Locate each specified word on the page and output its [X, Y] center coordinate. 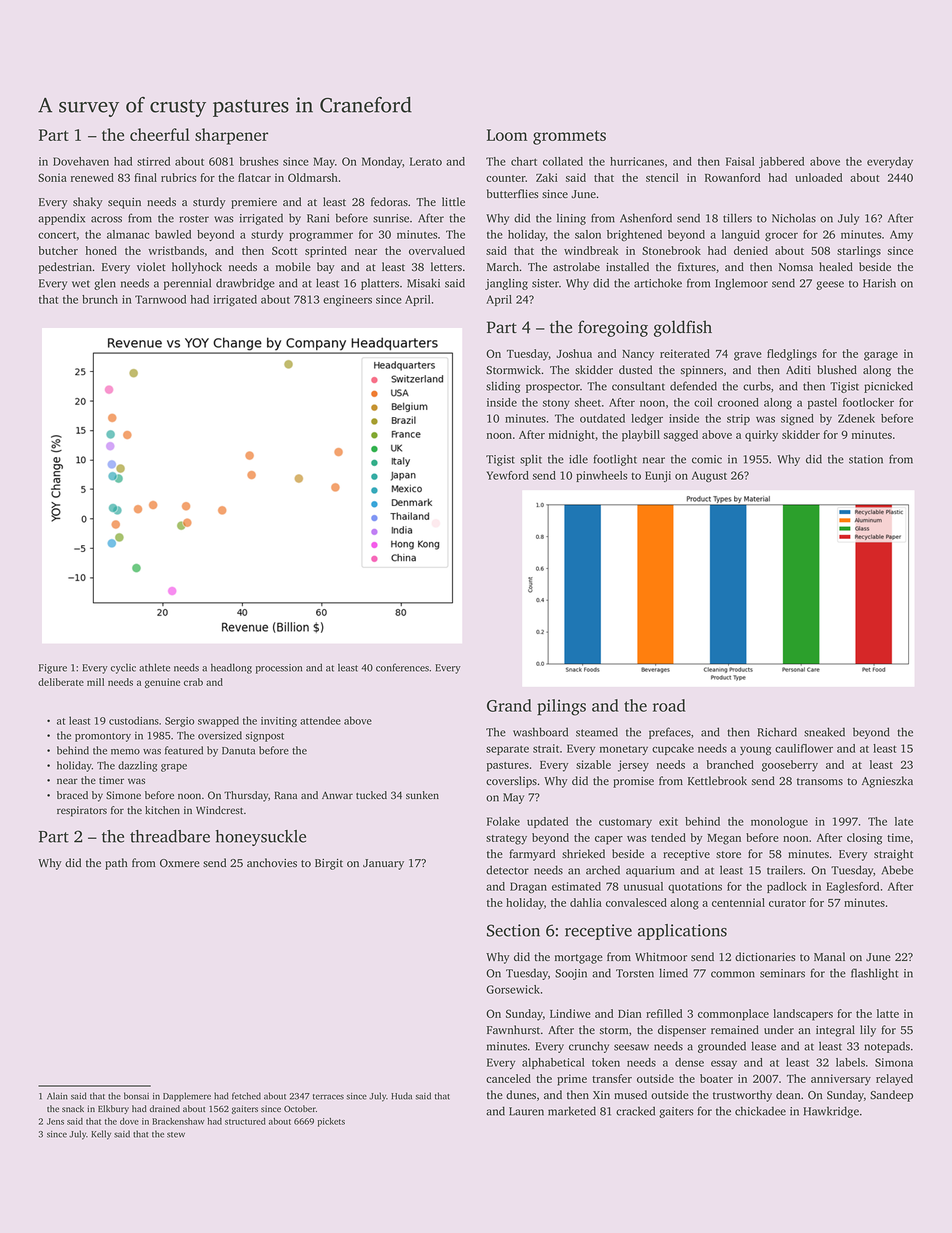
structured [245, 1121]
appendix [61, 219]
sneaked [824, 732]
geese [830, 285]
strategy [506, 840]
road [669, 705]
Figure [53, 669]
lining [571, 219]
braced [72, 795]
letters [446, 267]
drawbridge [245, 284]
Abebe [897, 870]
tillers [737, 218]
